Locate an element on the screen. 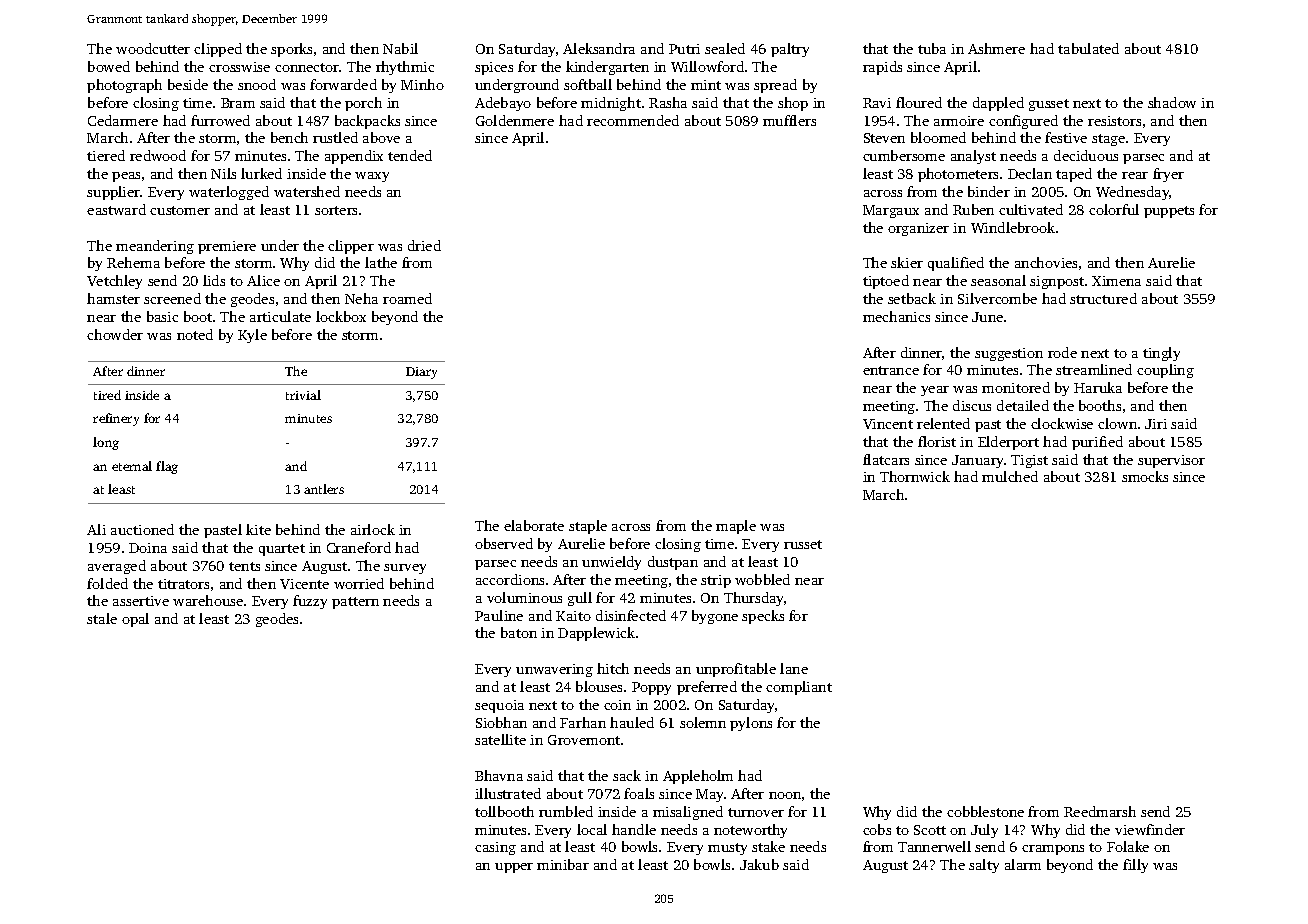  Diary is located at coordinates (421, 373).
